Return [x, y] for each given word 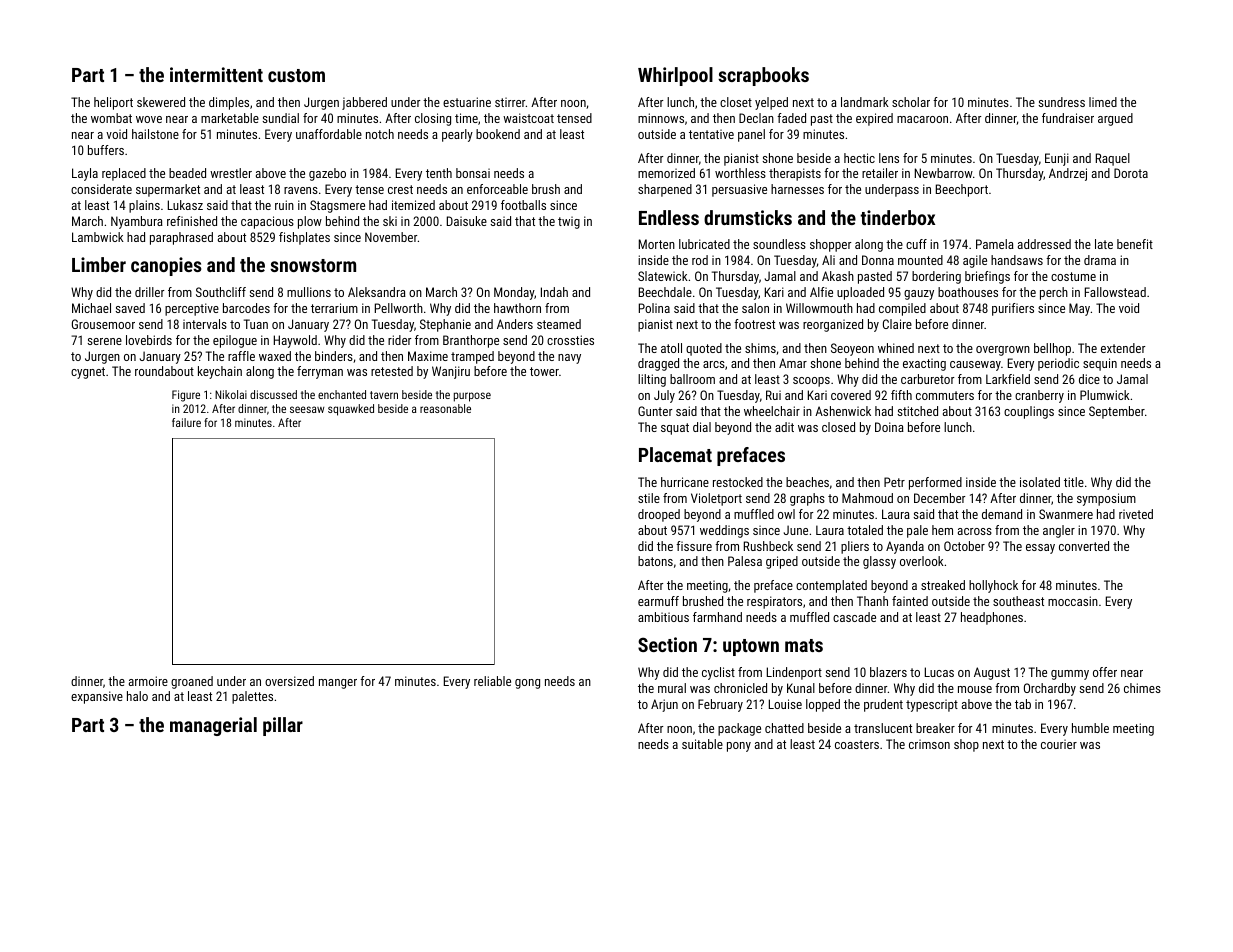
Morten [657, 244]
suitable [702, 744]
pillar [283, 726]
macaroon [922, 119]
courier [1059, 744]
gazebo [327, 174]
